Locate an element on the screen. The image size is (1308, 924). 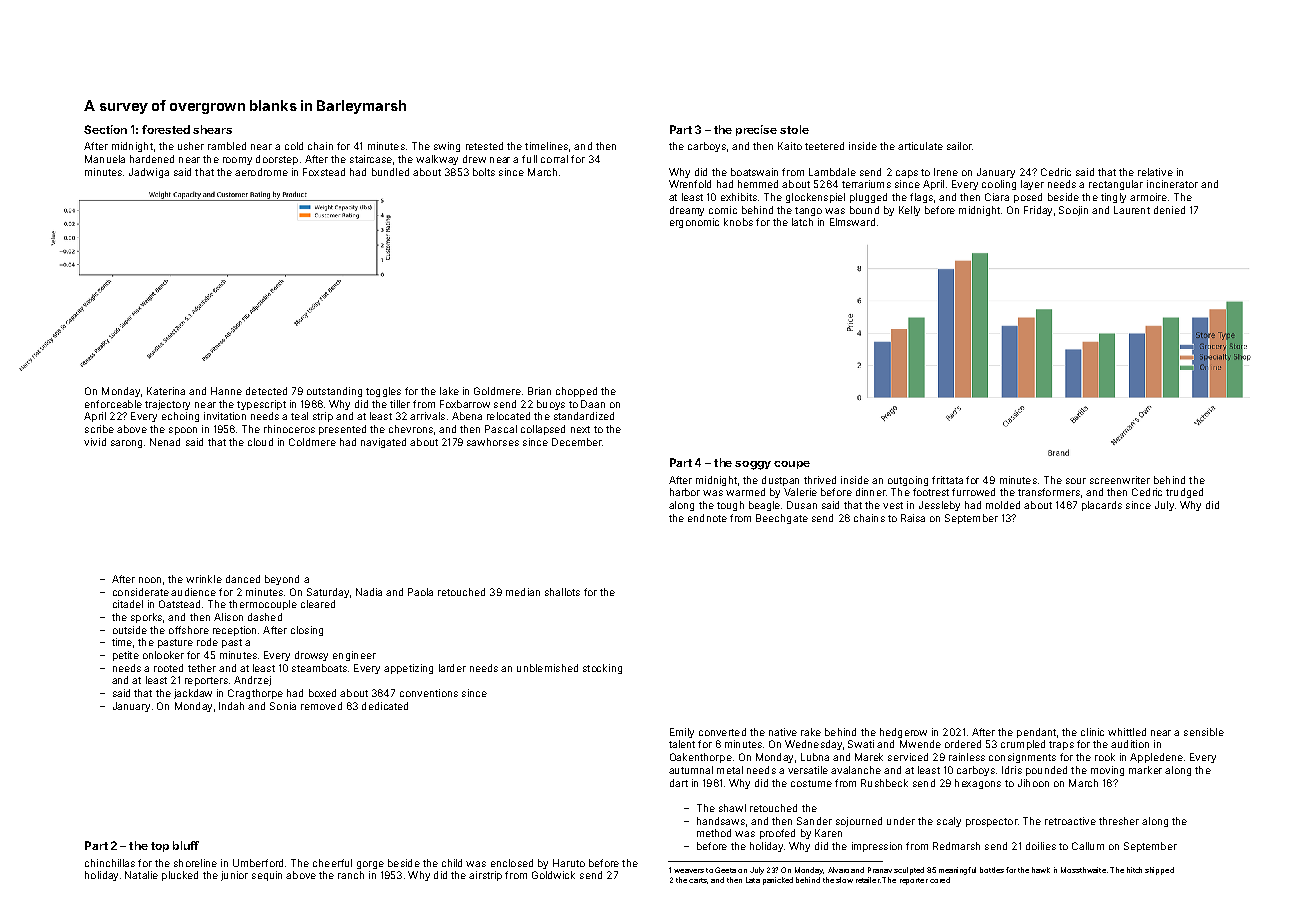
shears is located at coordinates (212, 129).
